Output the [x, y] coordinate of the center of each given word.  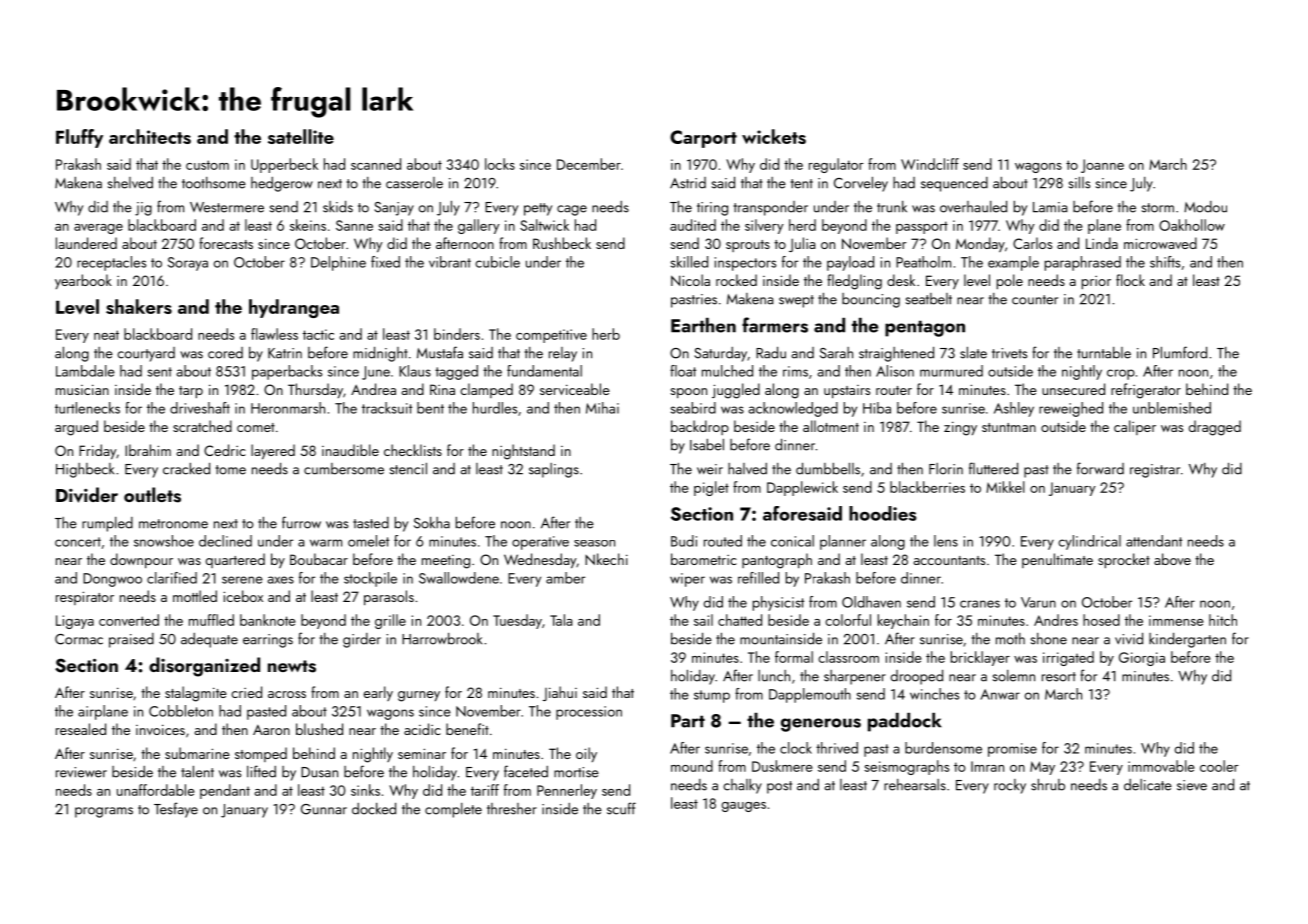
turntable [1104, 353]
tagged [456, 372]
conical [792, 541]
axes [280, 580]
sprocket [1124, 560]
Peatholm [923, 262]
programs [104, 812]
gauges [744, 807]
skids [338, 206]
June [376, 373]
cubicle [497, 262]
